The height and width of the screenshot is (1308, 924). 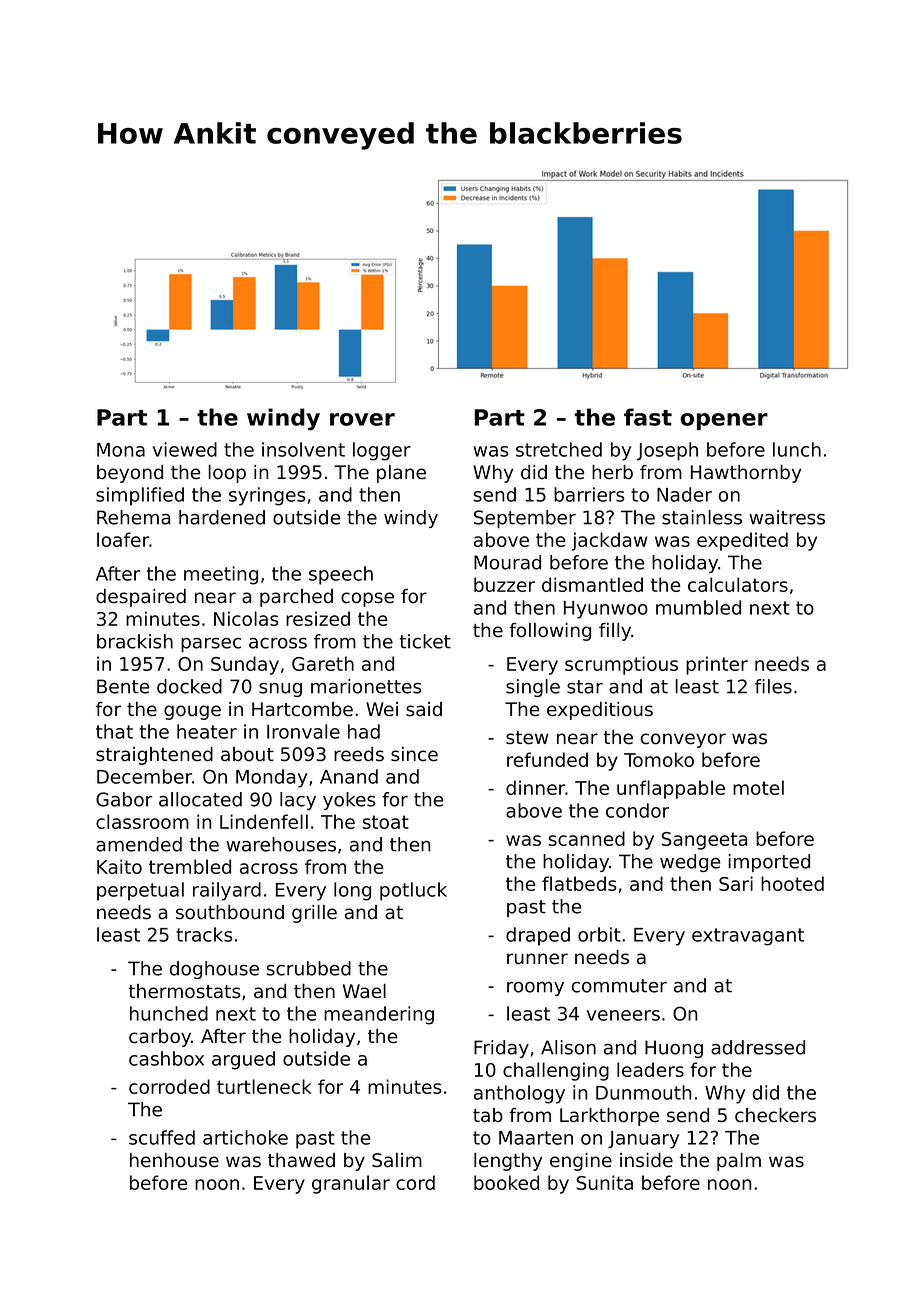 What do you see at coordinates (792, 883) in the screenshot?
I see `hooted` at bounding box center [792, 883].
